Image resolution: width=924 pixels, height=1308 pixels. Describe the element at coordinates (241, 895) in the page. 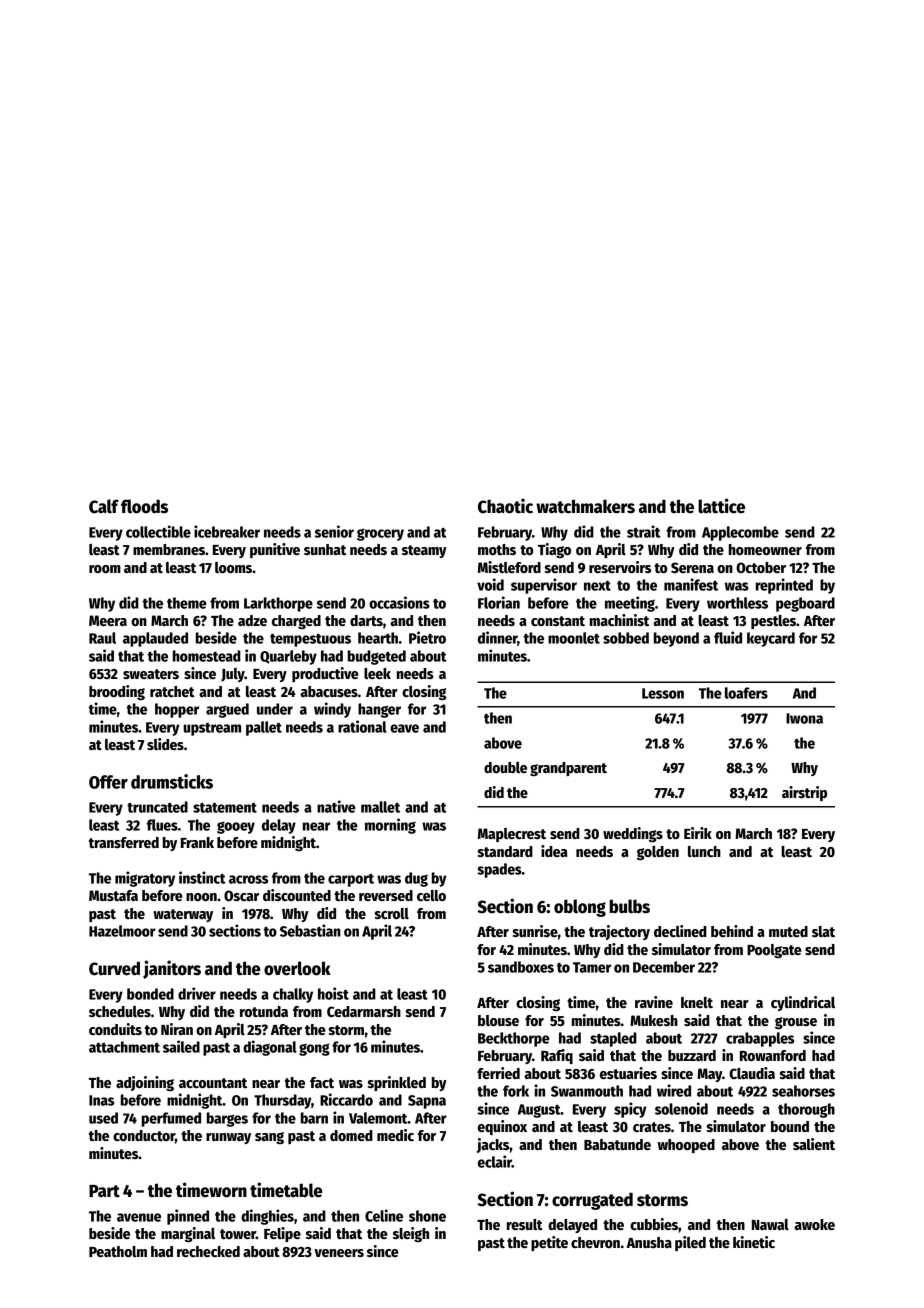

I see `Oscar` at that location.
